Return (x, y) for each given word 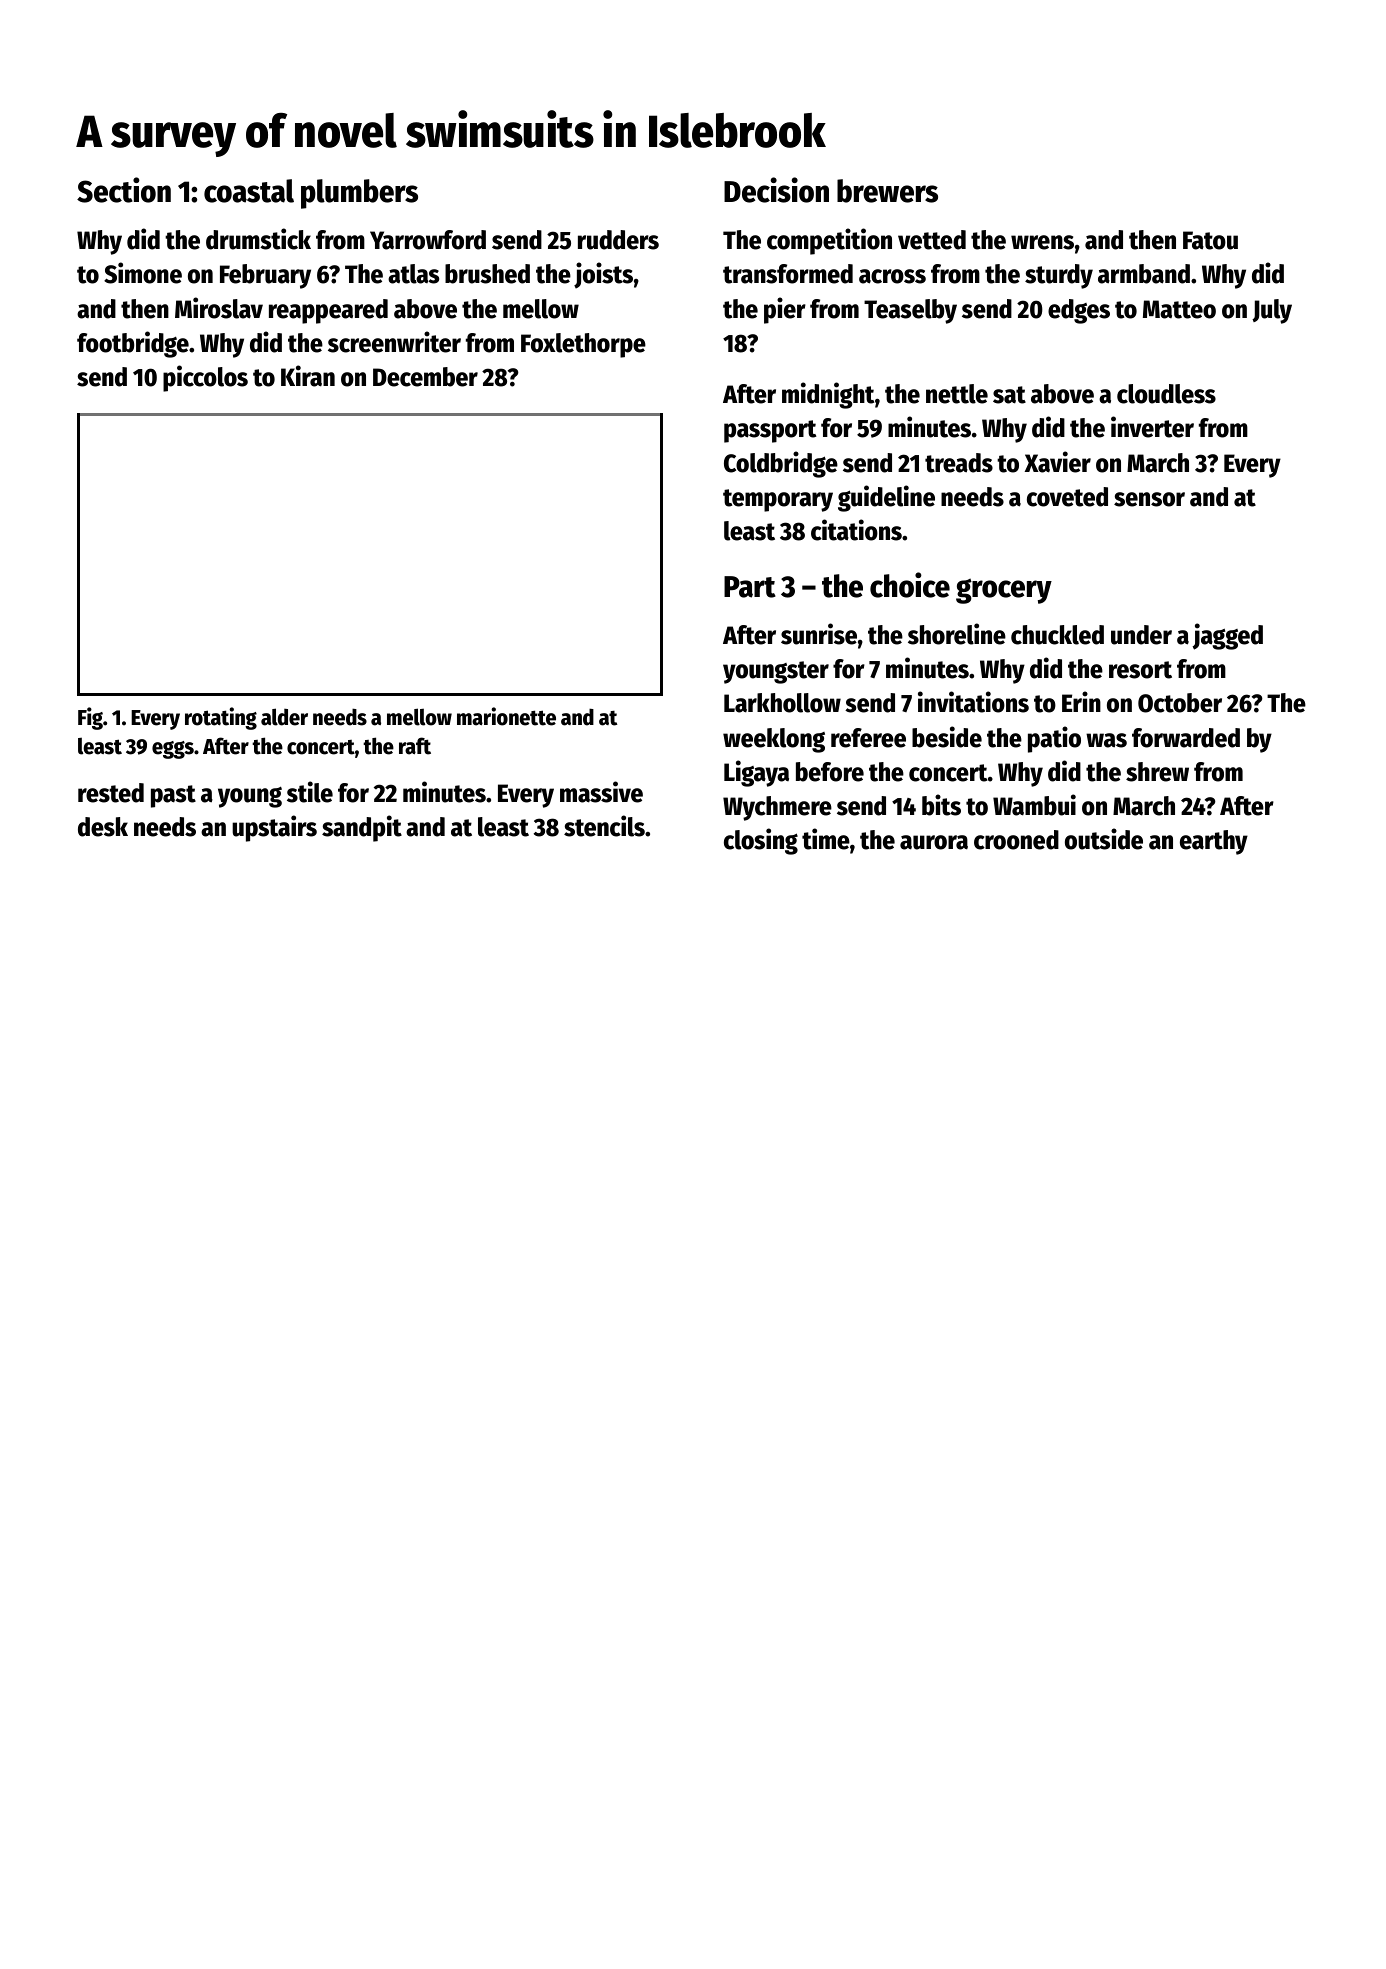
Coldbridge (781, 464)
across (892, 276)
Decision (776, 190)
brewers (887, 191)
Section (124, 190)
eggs (173, 750)
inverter (1152, 427)
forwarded (1186, 738)
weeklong (774, 740)
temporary (778, 500)
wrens (1042, 242)
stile (310, 792)
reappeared (328, 311)
